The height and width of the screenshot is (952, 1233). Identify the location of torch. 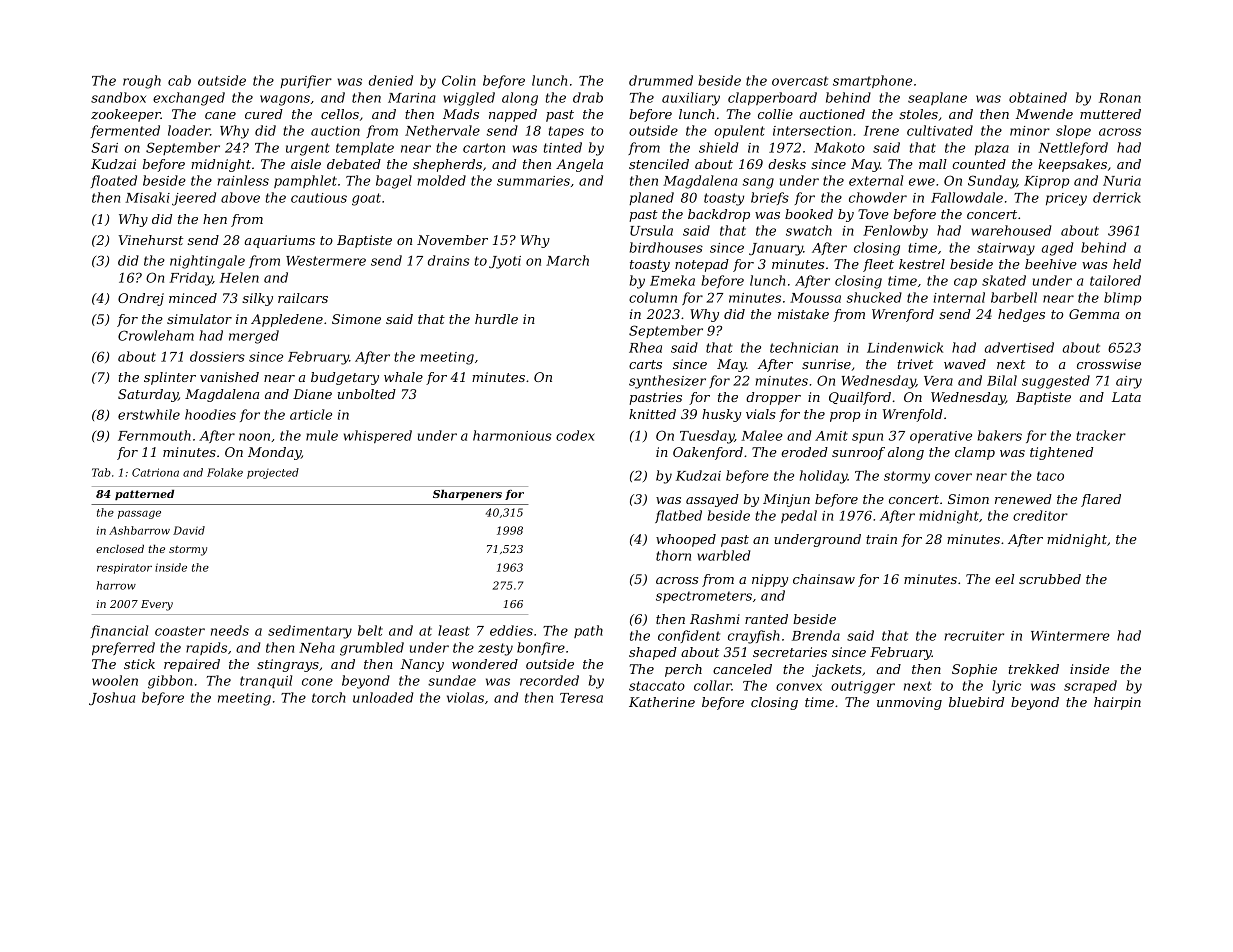
(329, 697).
